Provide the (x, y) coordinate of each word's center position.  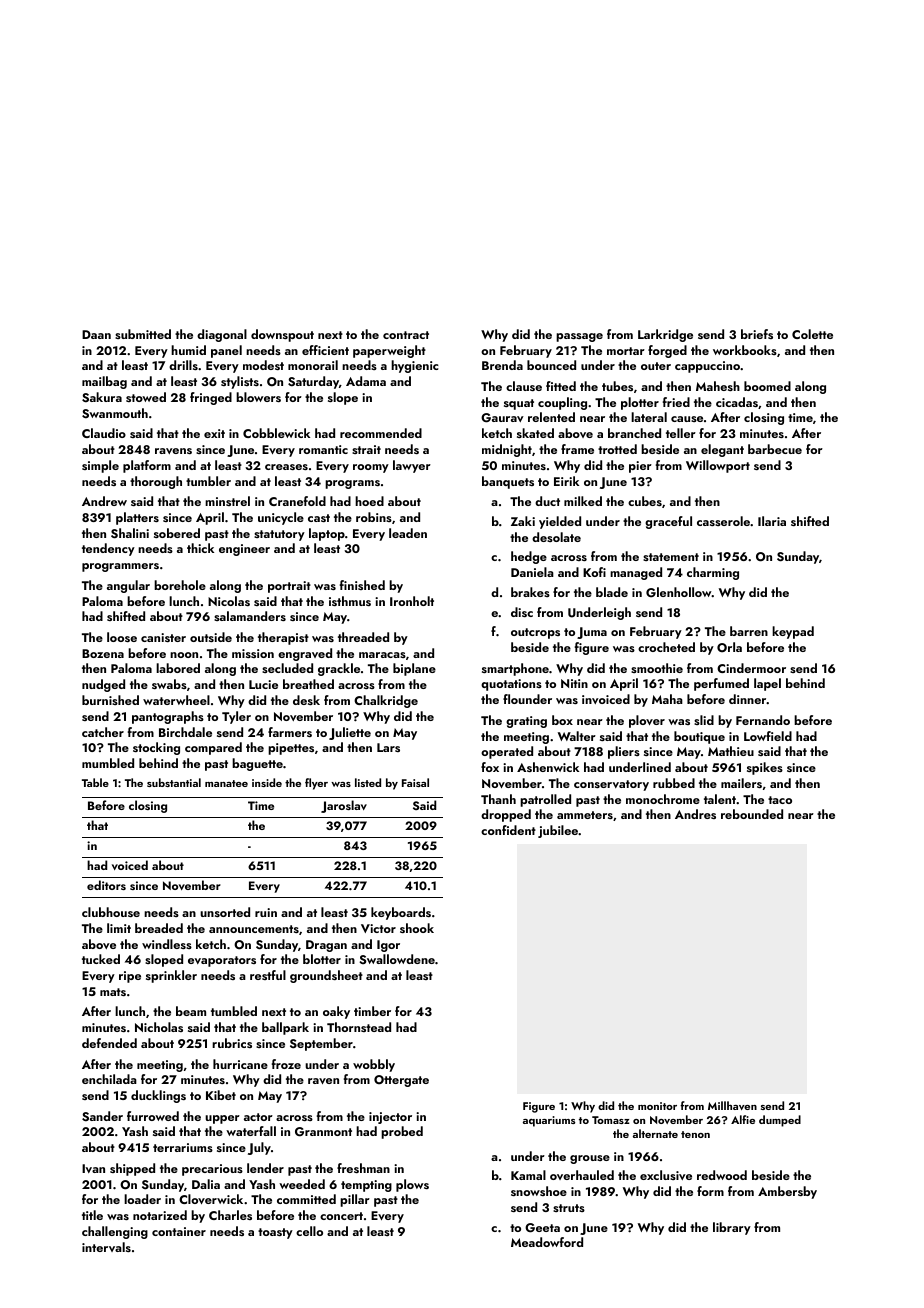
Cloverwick (211, 1199)
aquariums (549, 1121)
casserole (723, 521)
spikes (765, 768)
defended (109, 1043)
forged (667, 351)
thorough (156, 482)
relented (551, 417)
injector (390, 1118)
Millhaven (732, 1105)
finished (362, 585)
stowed (146, 397)
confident (508, 830)
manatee (226, 783)
